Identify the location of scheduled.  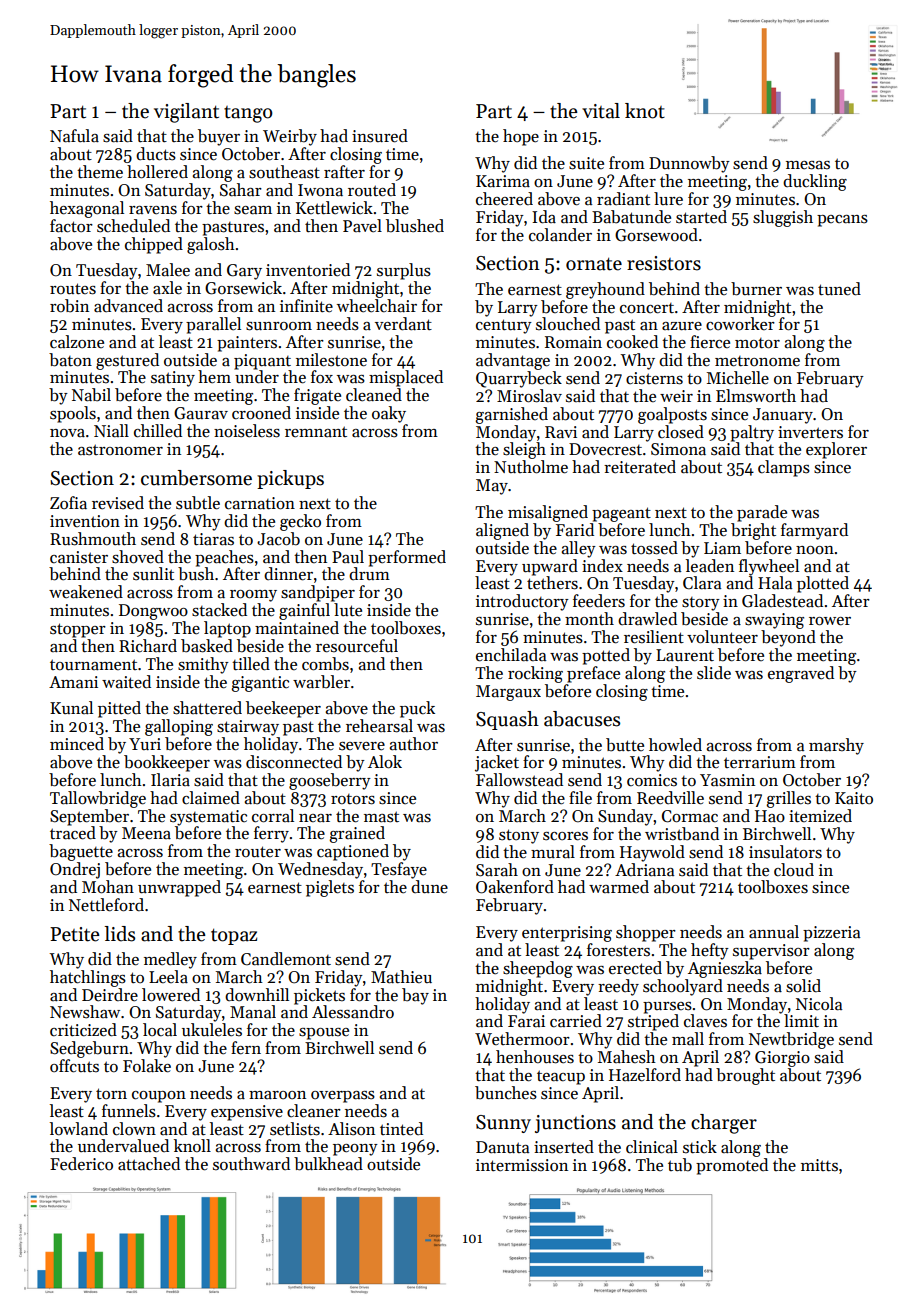
(133, 226).
